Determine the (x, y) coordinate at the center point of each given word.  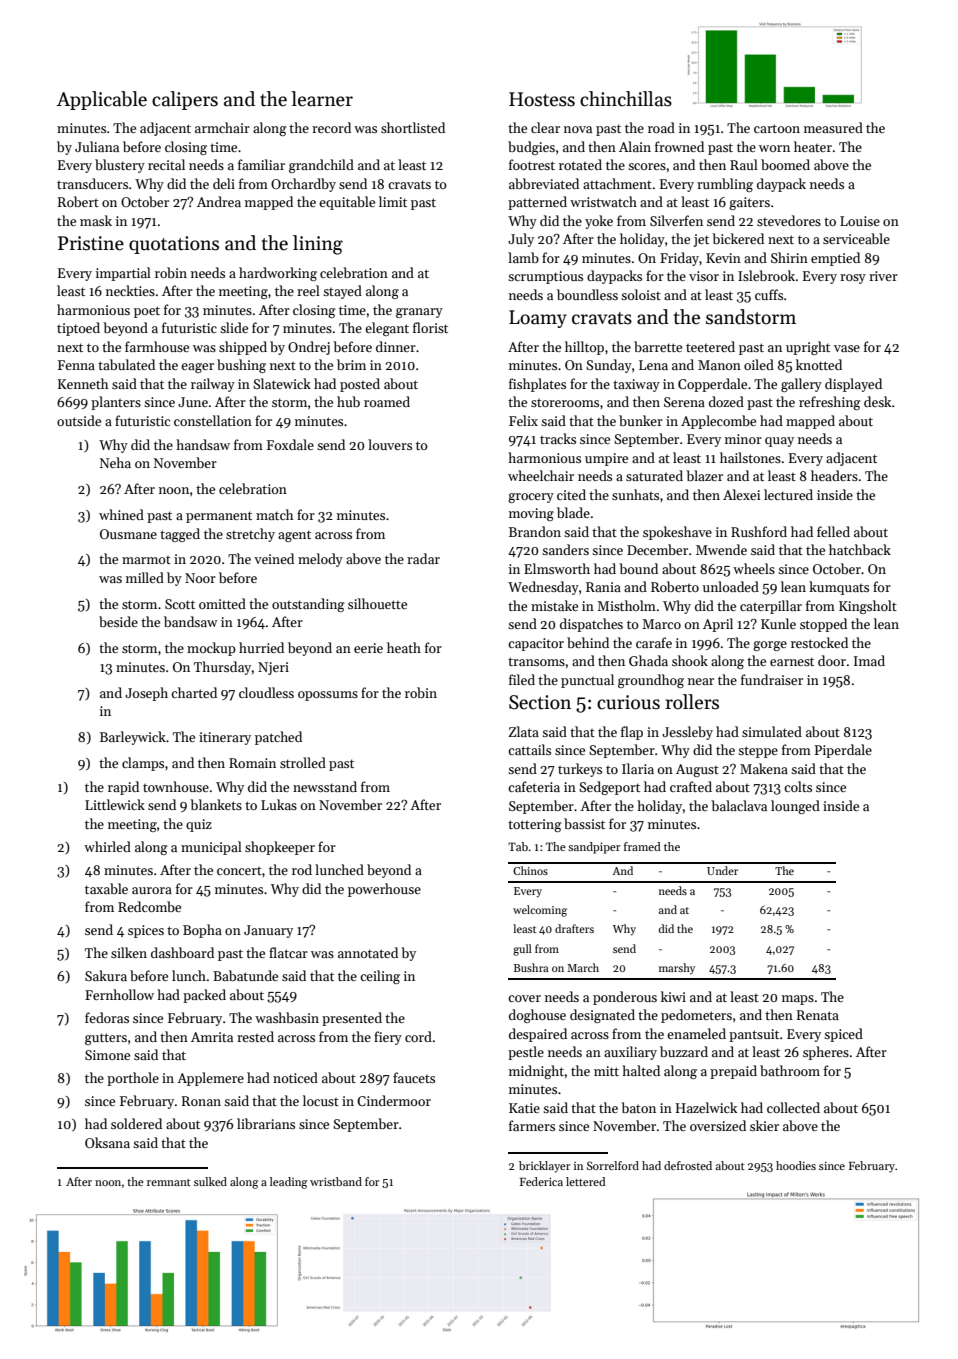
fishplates (537, 385)
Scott (180, 604)
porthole (133, 1079)
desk (877, 401)
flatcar (288, 952)
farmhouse (157, 346)
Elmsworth (557, 568)
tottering (535, 825)
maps (798, 1000)
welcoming (540, 911)
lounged (795, 807)
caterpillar (771, 607)
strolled (303, 762)
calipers (185, 100)
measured (833, 127)
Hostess (542, 99)
